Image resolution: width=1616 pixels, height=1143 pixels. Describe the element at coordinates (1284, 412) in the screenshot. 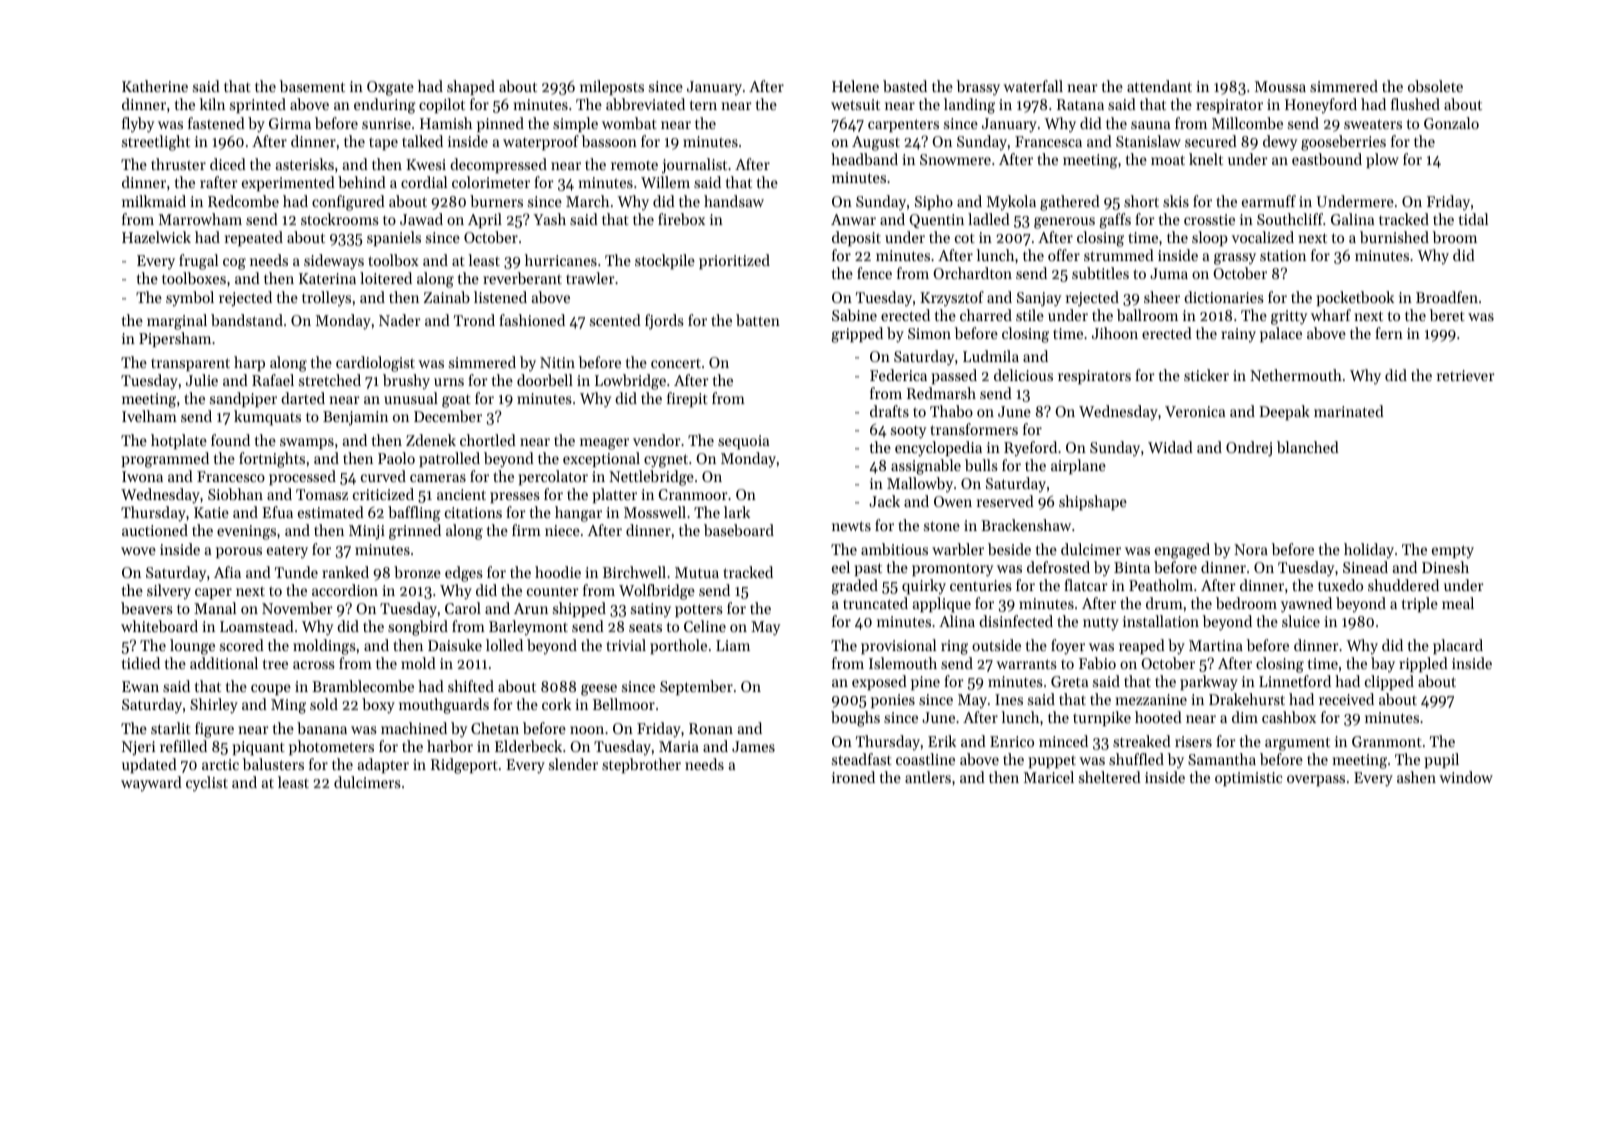

I see `Deepak` at that location.
